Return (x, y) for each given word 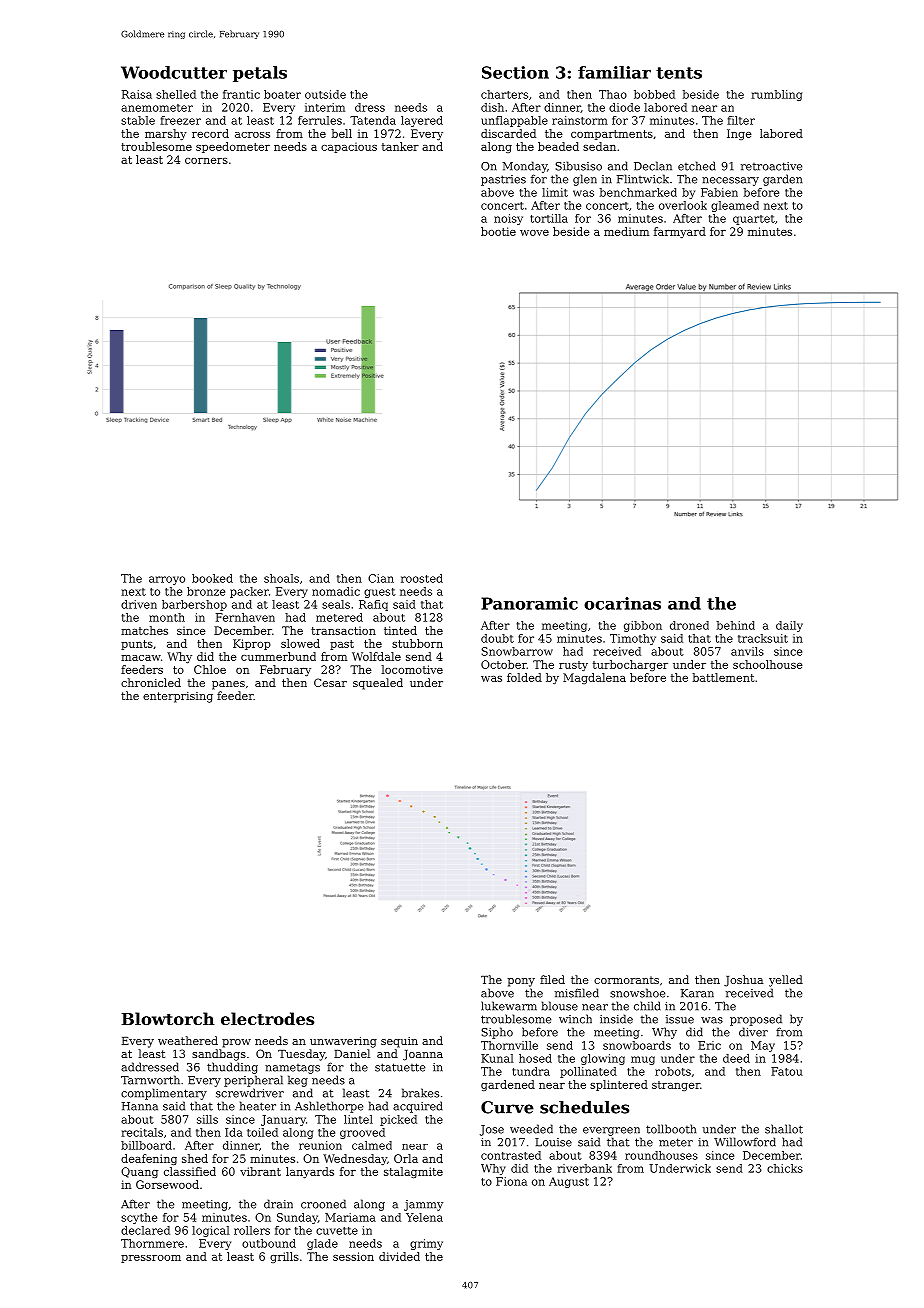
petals (260, 74)
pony (521, 982)
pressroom (151, 1259)
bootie (498, 231)
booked (212, 578)
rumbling (776, 95)
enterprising (178, 697)
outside (325, 94)
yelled (786, 981)
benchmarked (638, 192)
